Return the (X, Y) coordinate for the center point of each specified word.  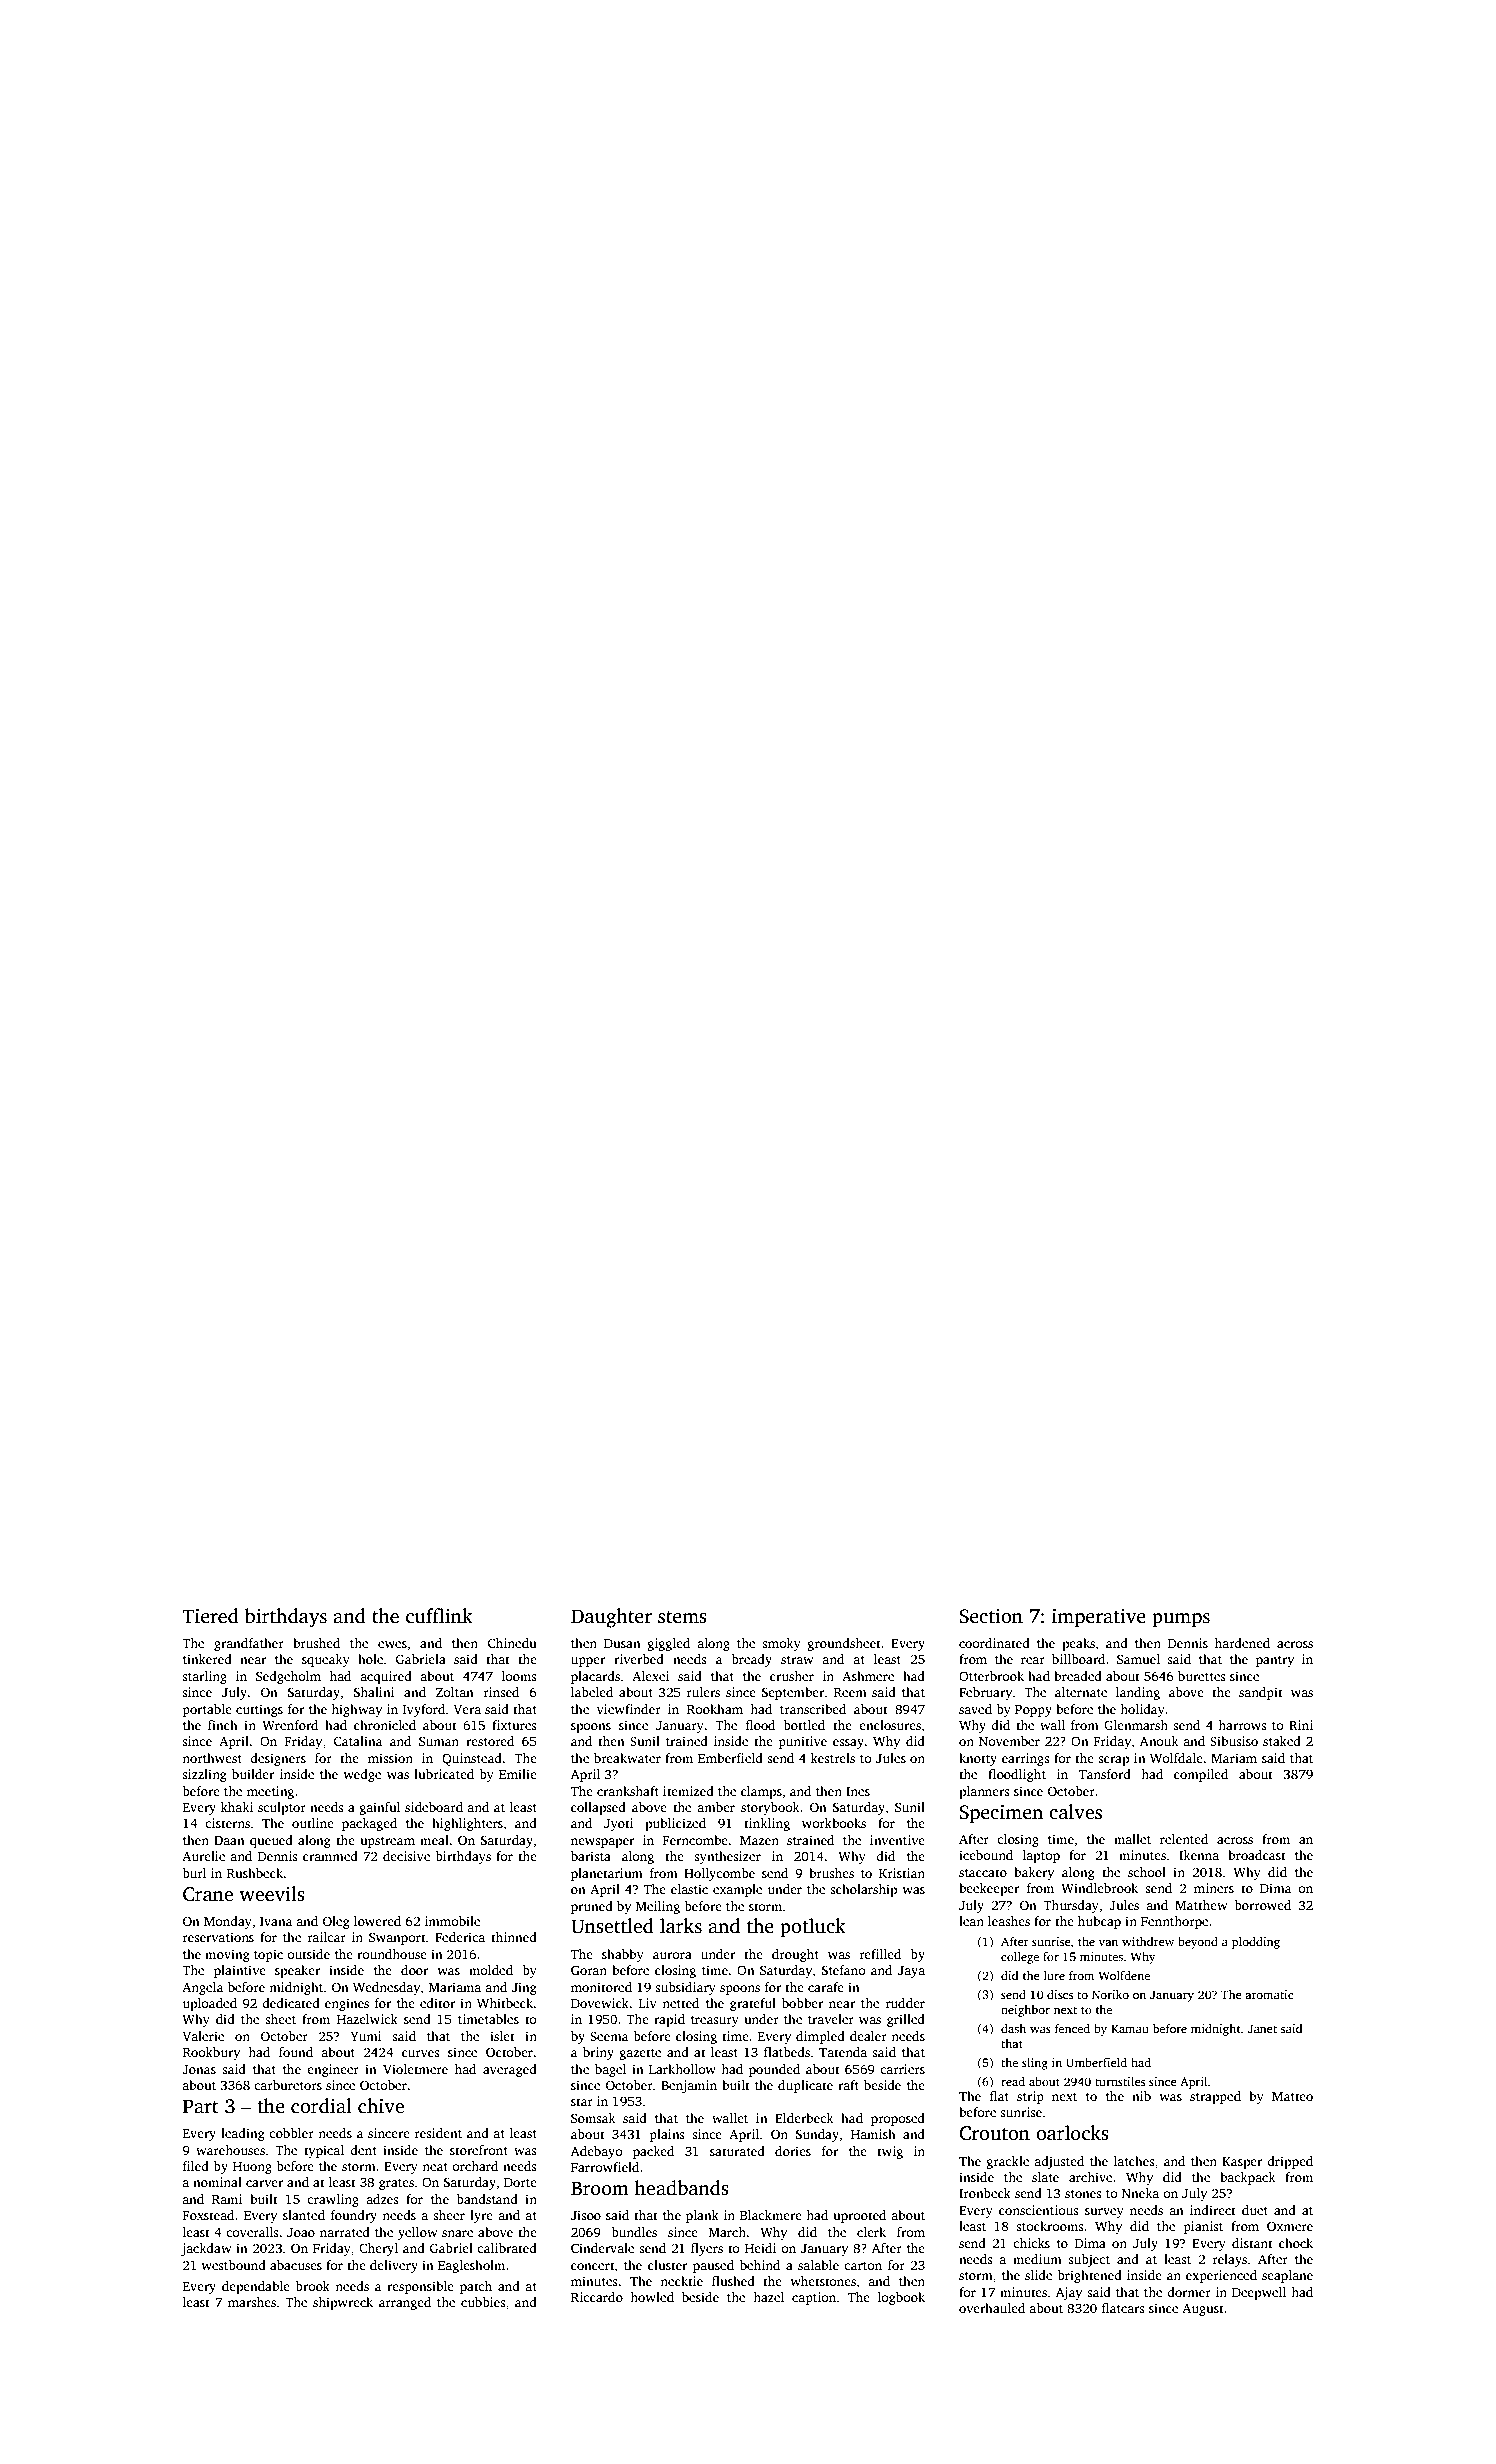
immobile (452, 1921)
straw (797, 1660)
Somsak (593, 2118)
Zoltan (455, 1692)
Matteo (1292, 2096)
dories (793, 2151)
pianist (1203, 2227)
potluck (813, 1928)
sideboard (434, 1807)
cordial (321, 2106)
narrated (345, 2232)
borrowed (1262, 1905)
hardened (1242, 1643)
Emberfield (730, 1758)
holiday (1142, 1710)
